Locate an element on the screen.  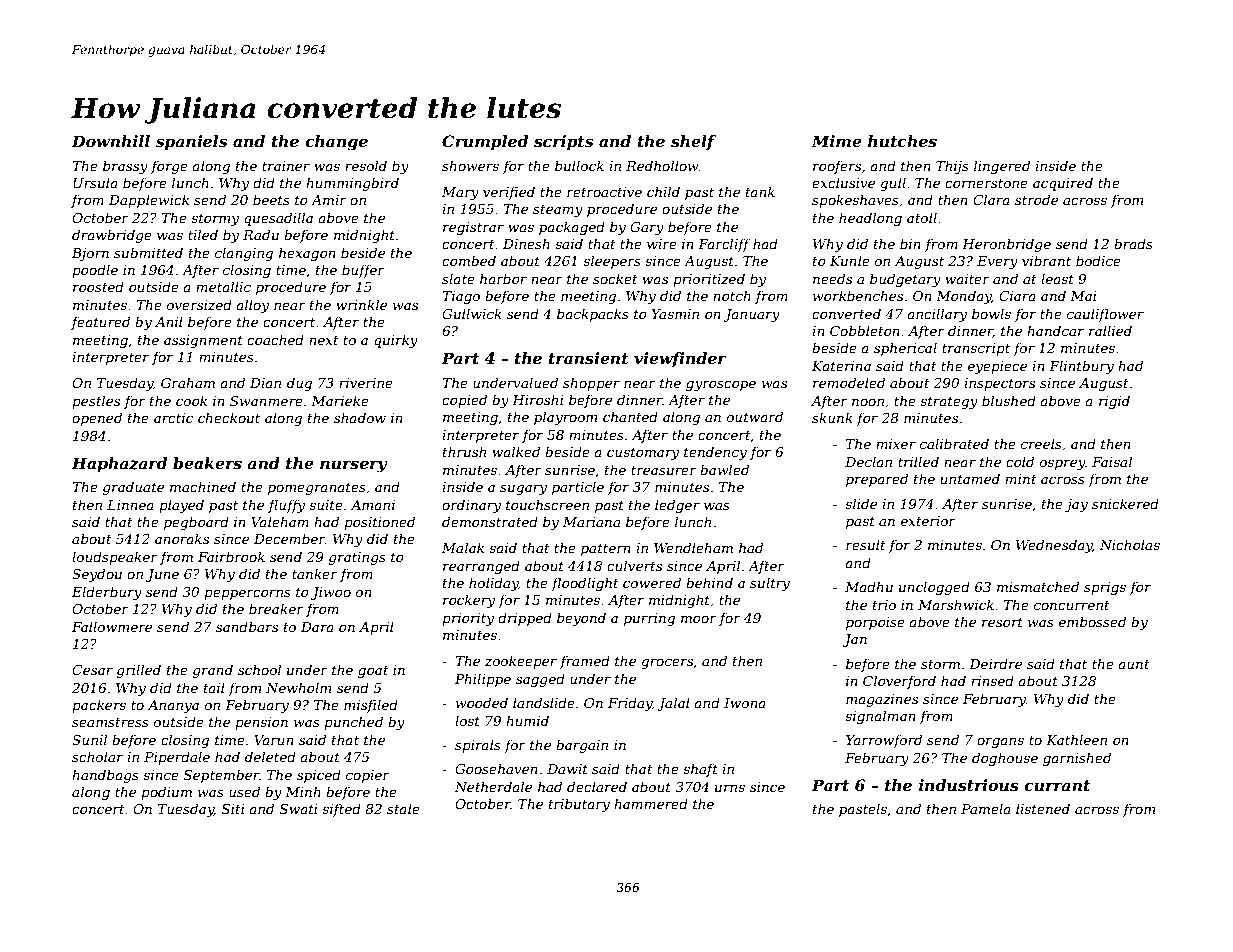
featured is located at coordinates (100, 323).
